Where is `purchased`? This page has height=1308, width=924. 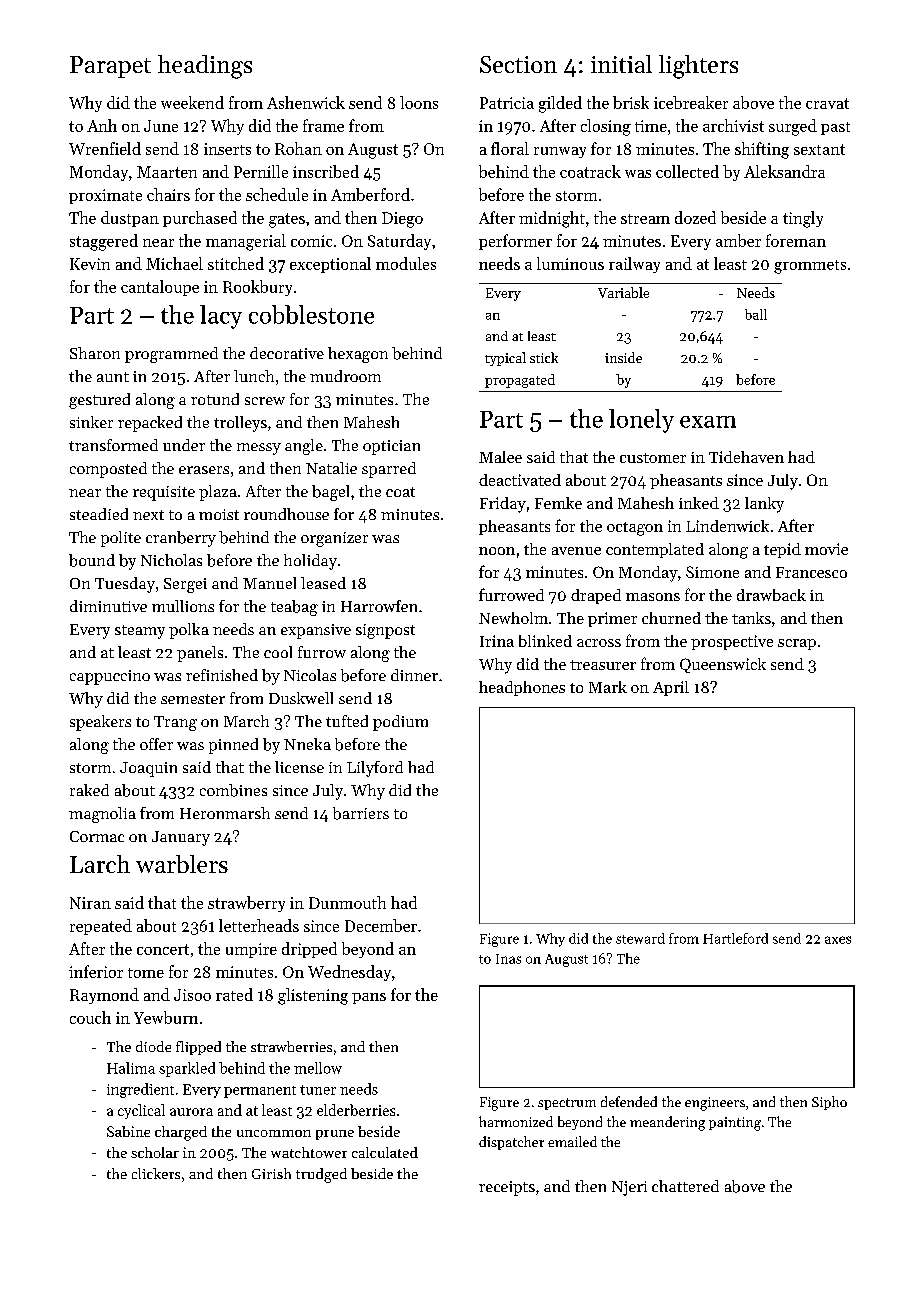
purchased is located at coordinates (200, 219).
